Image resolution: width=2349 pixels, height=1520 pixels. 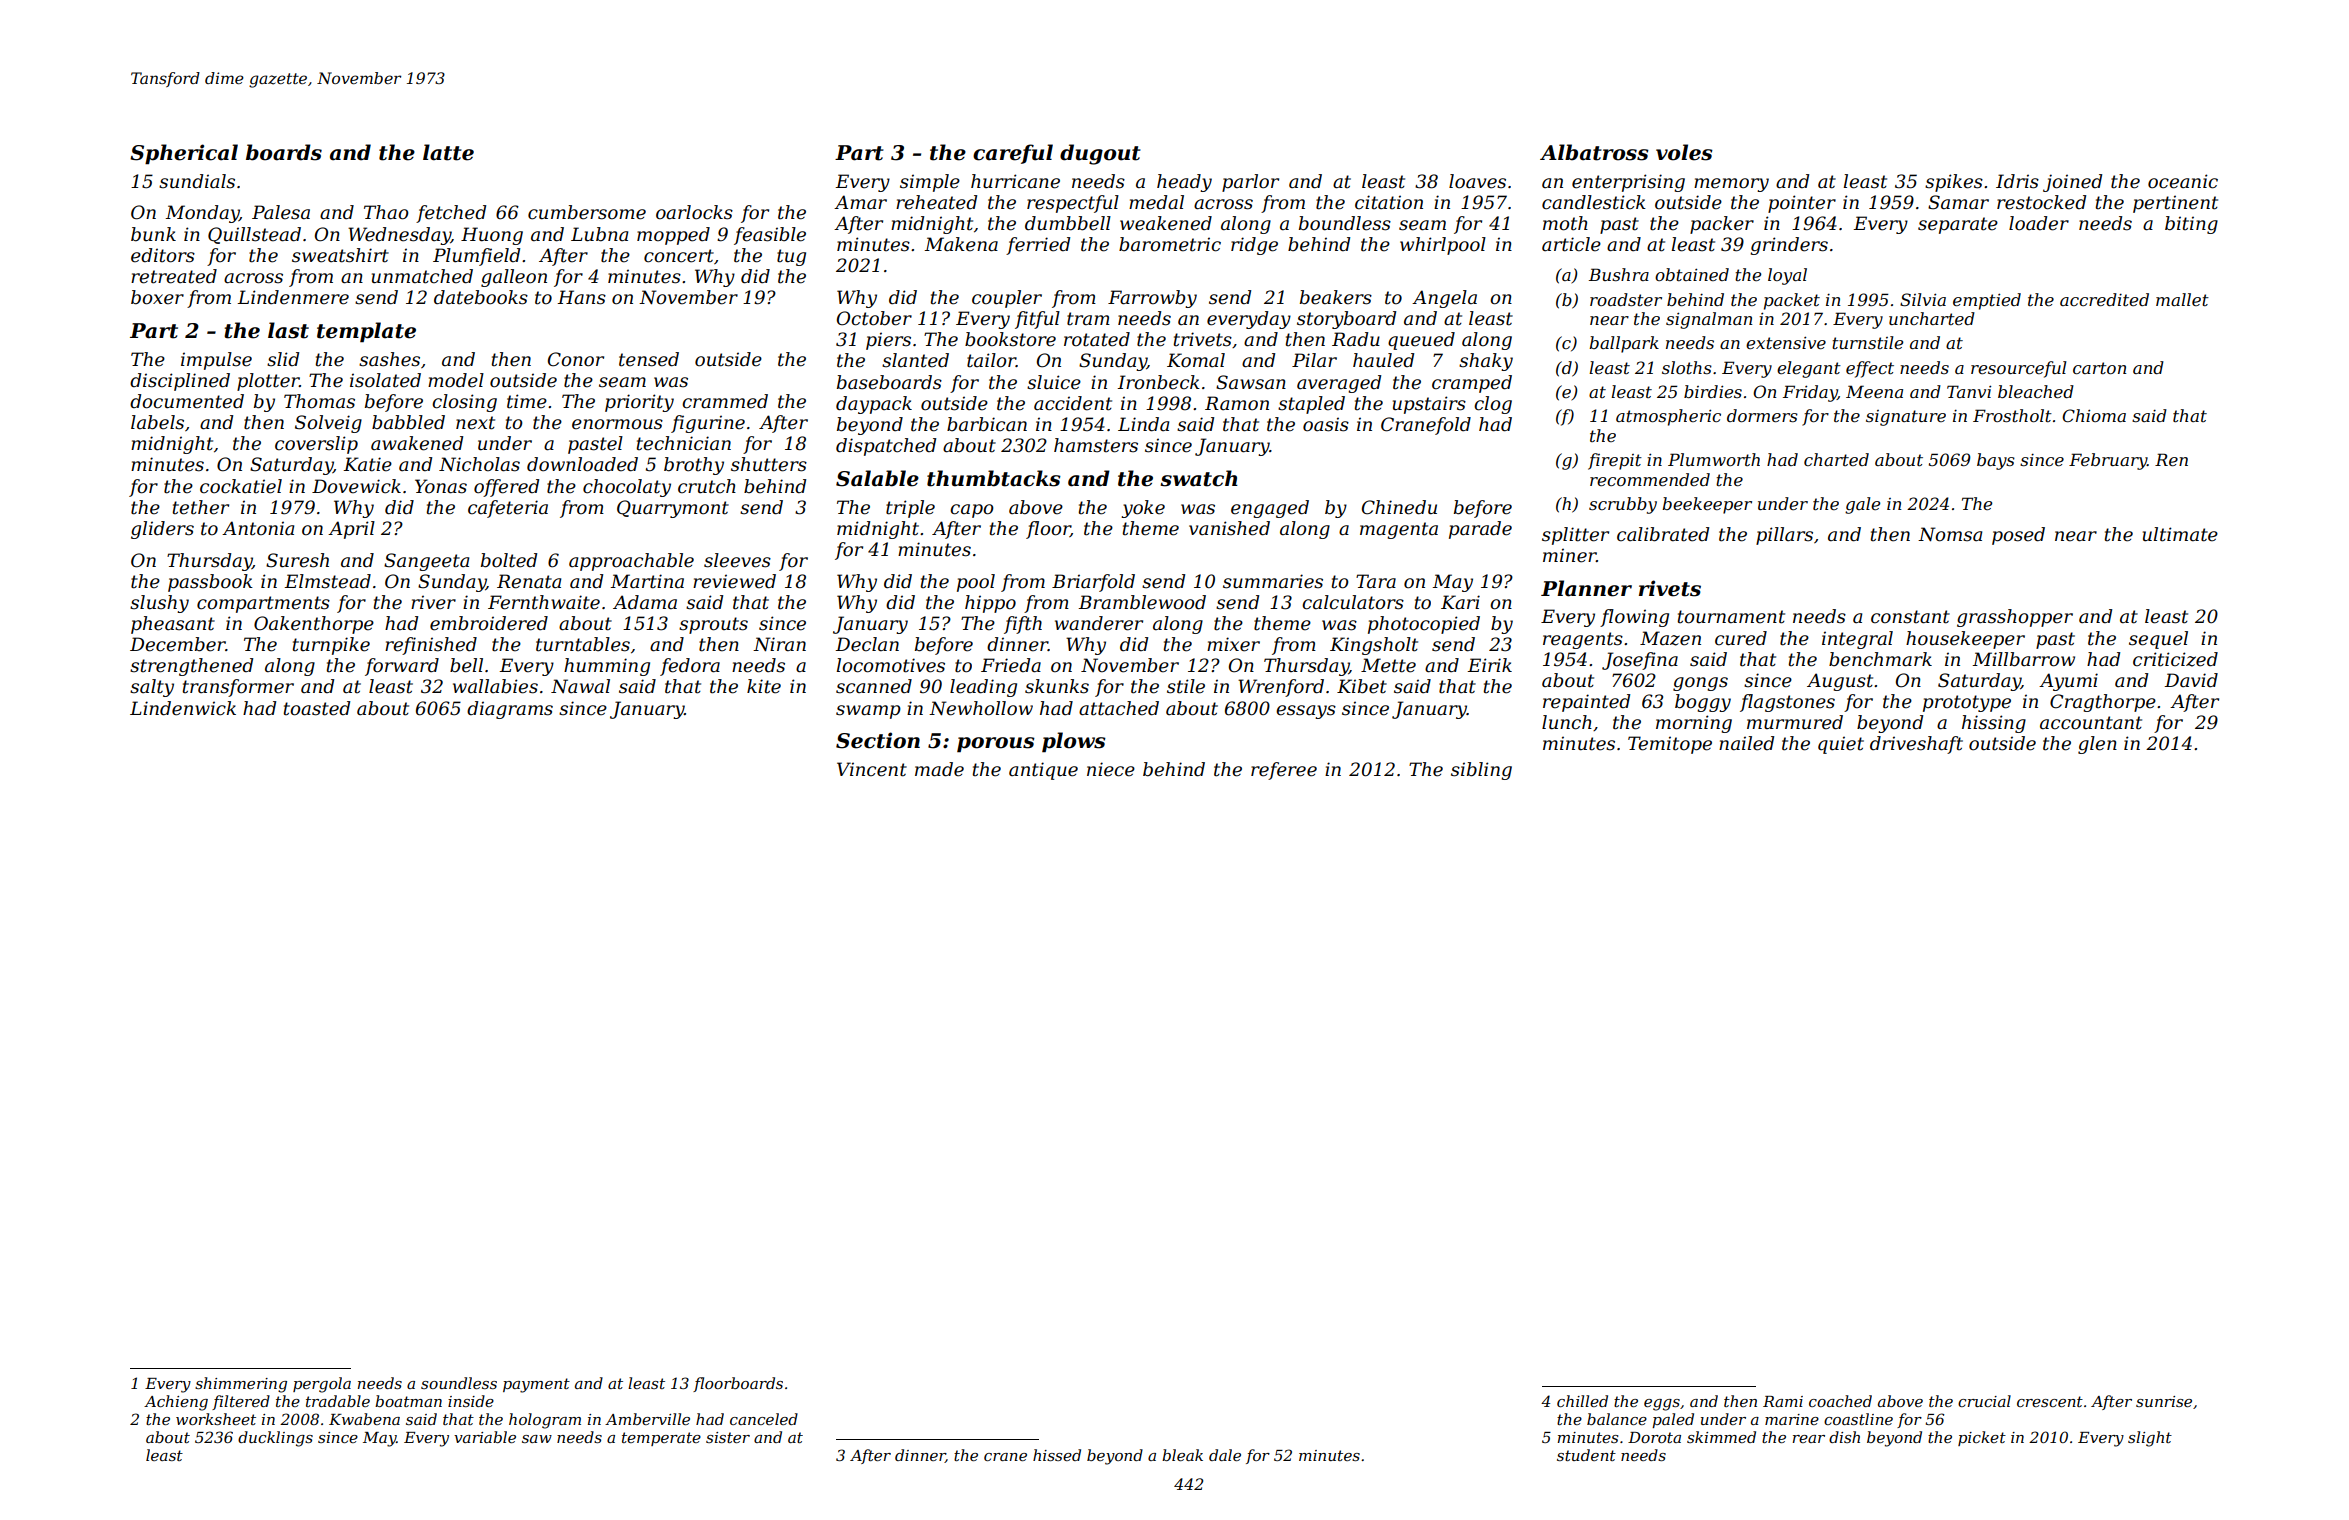 What do you see at coordinates (322, 1385) in the page?
I see `pergola` at bounding box center [322, 1385].
